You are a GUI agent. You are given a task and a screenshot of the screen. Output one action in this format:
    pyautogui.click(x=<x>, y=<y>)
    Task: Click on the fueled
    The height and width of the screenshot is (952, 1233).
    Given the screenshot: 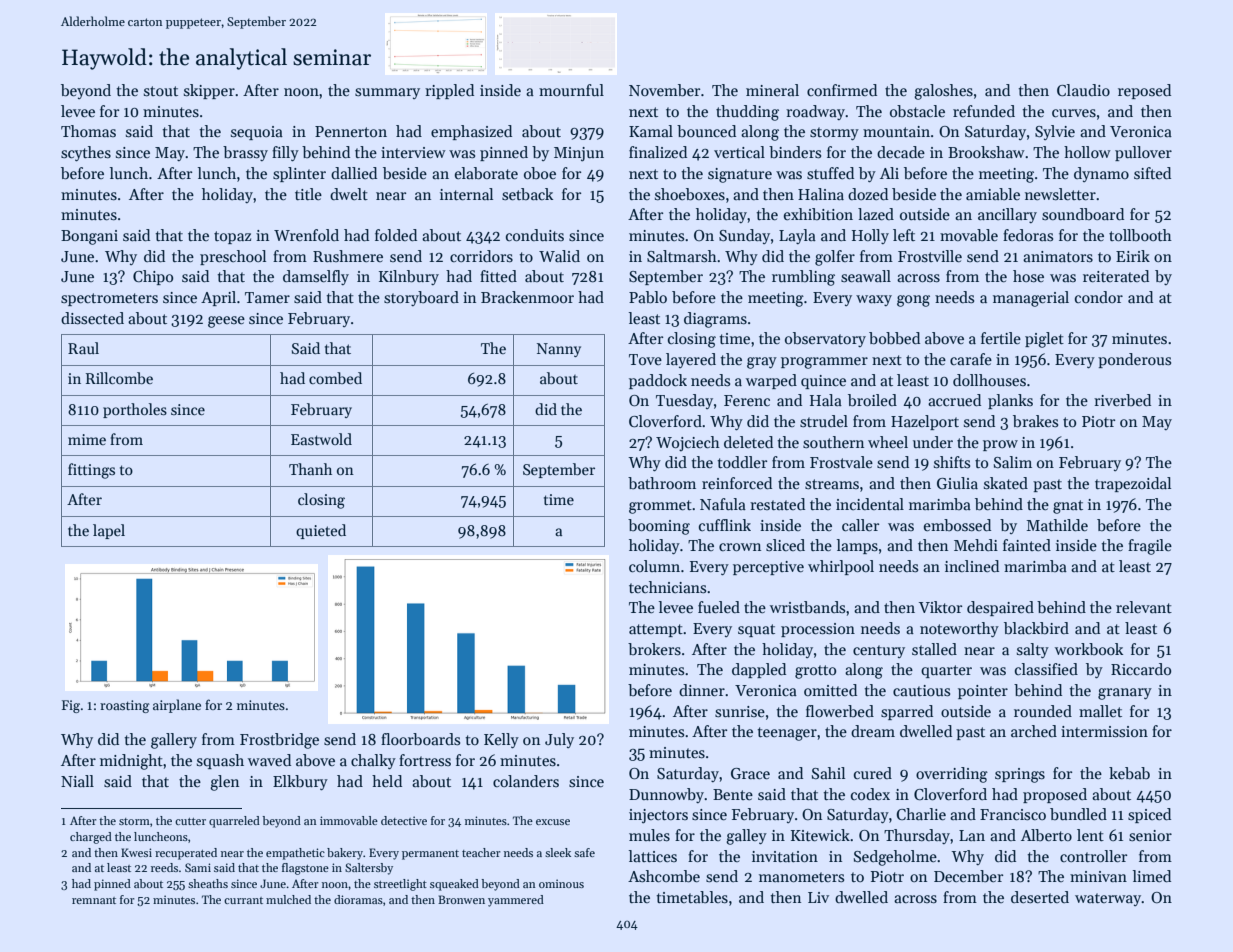 What is the action you would take?
    pyautogui.click(x=719, y=607)
